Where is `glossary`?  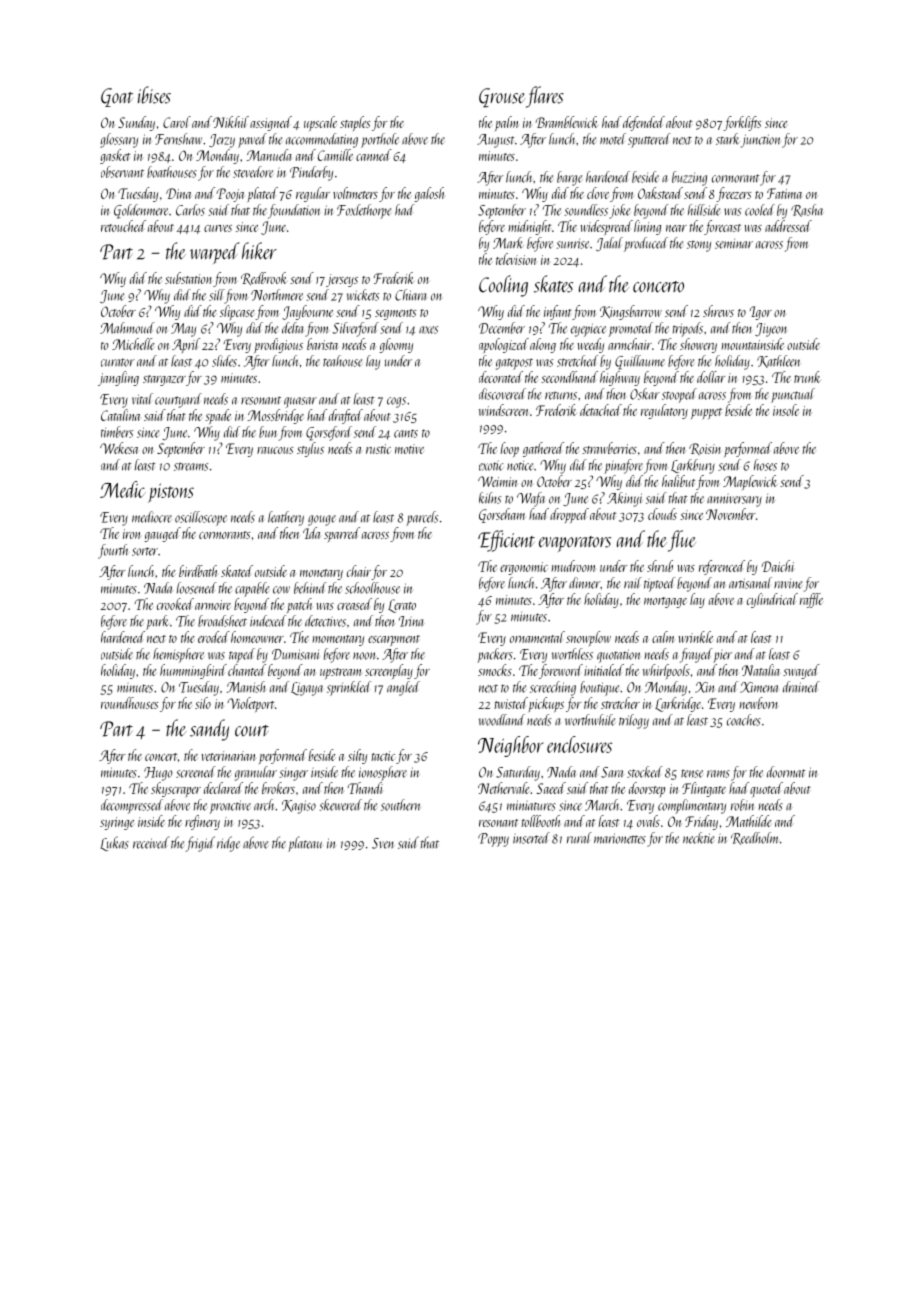
glossary is located at coordinates (119, 140).
